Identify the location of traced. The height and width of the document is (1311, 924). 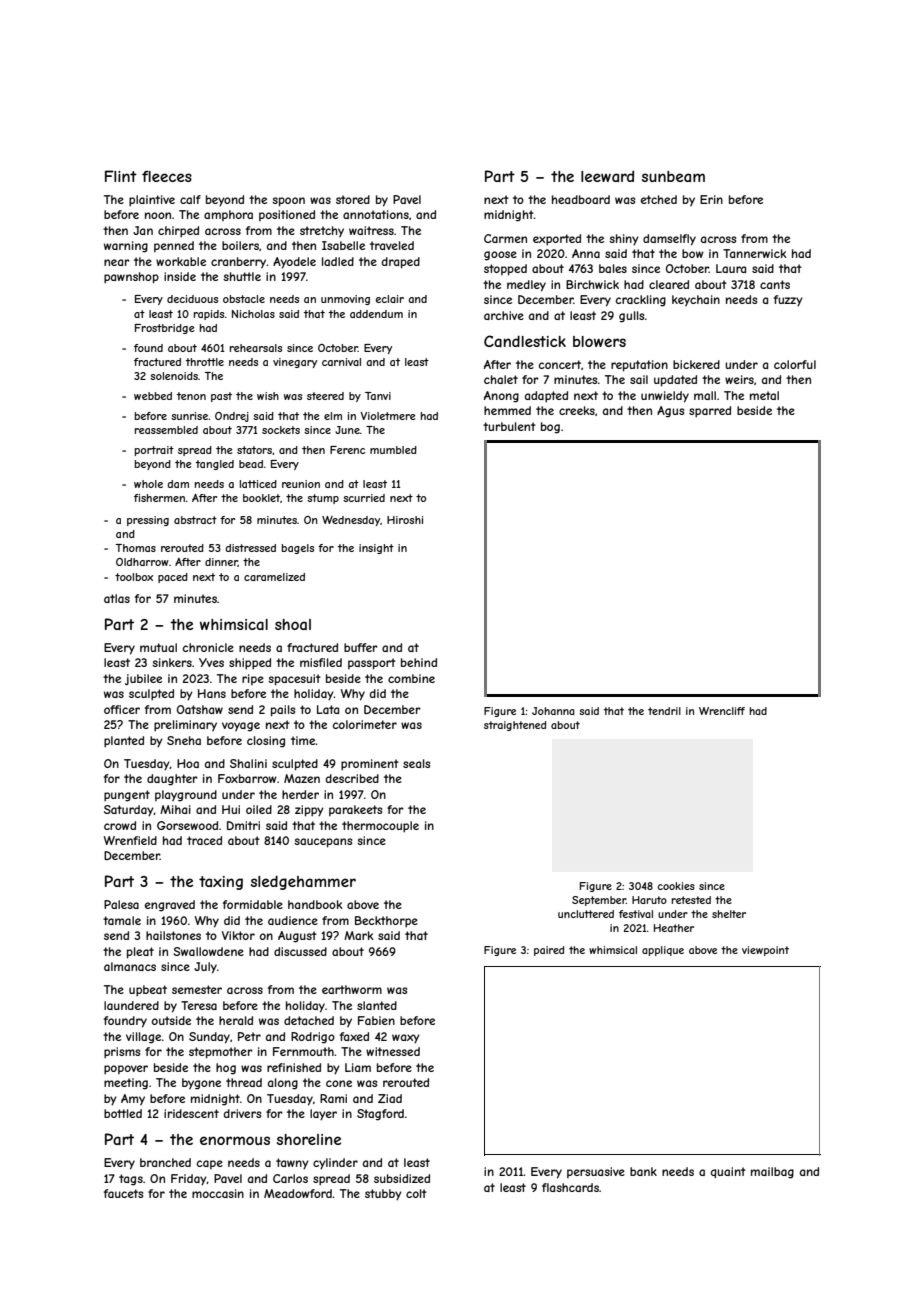
(204, 840).
